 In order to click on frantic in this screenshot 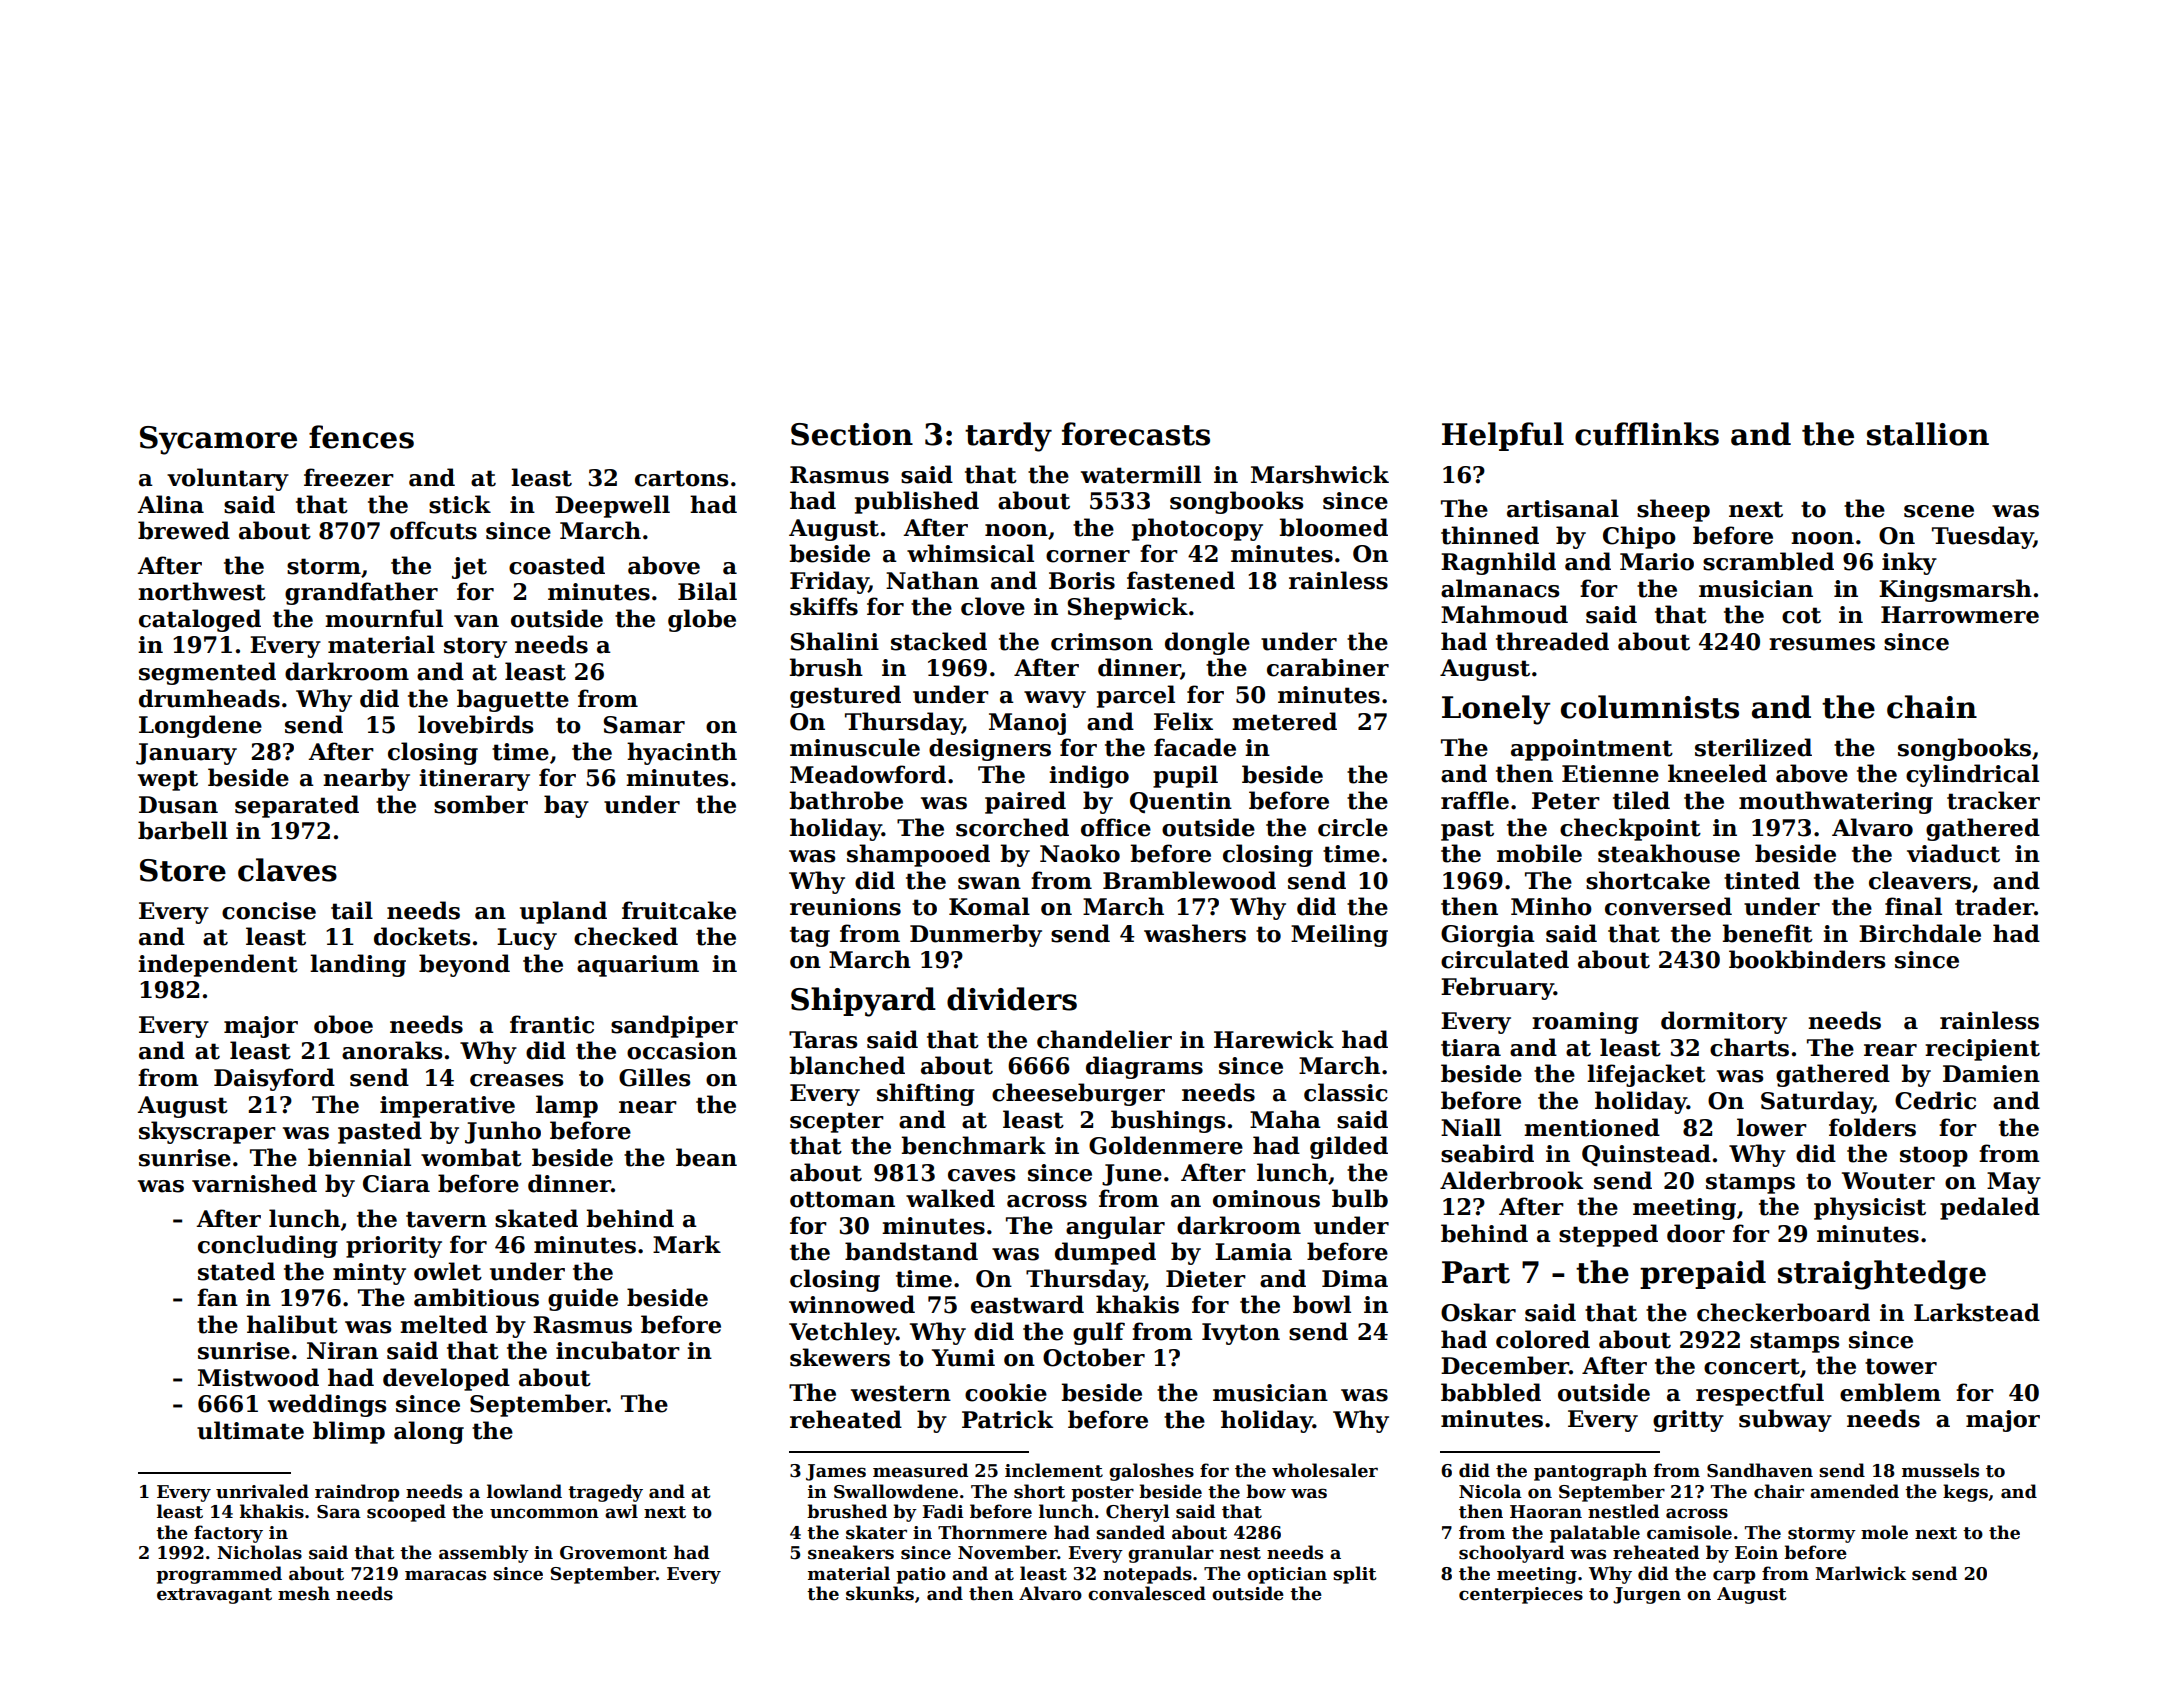, I will do `click(552, 1024)`.
